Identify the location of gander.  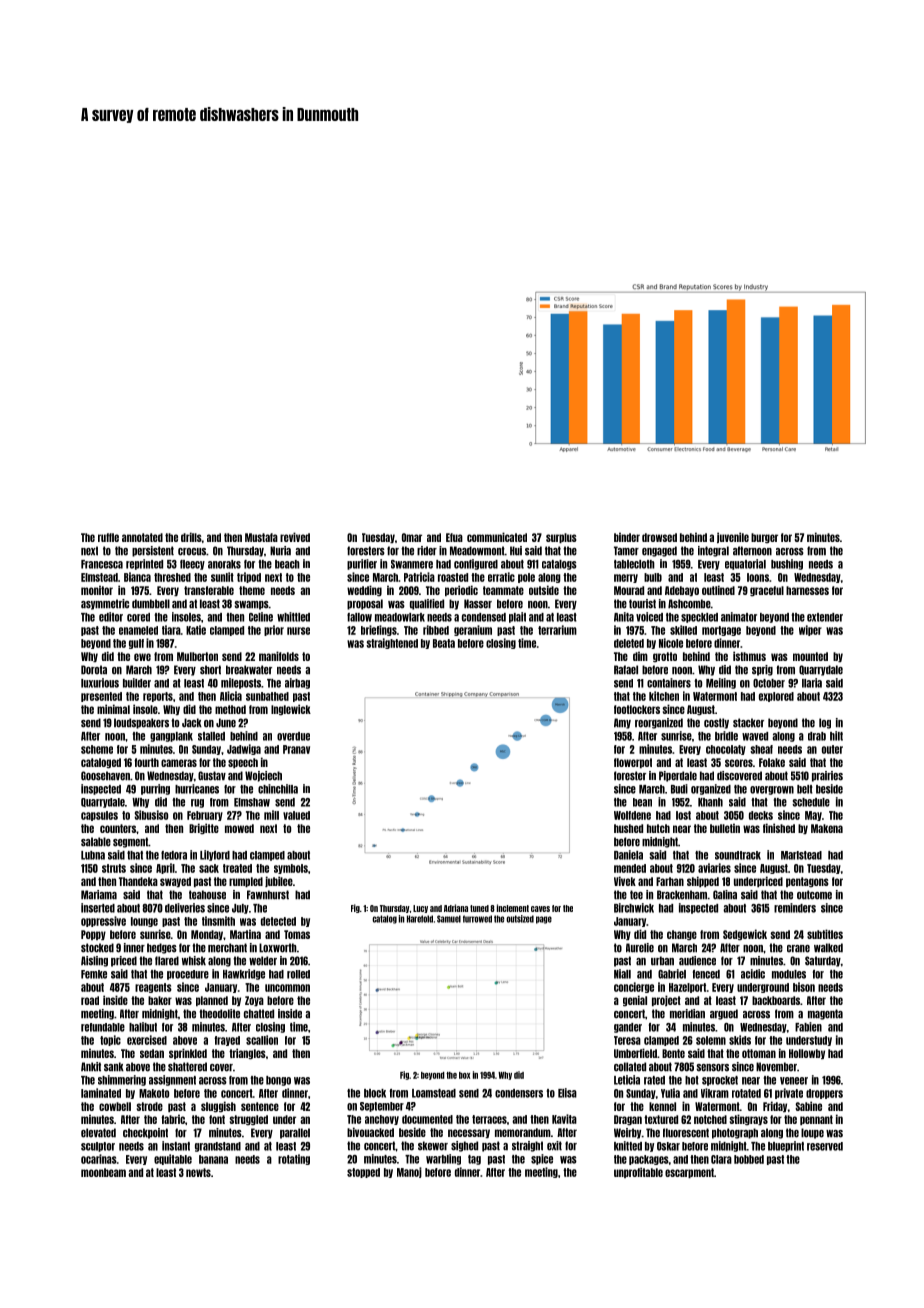
(628, 1028).
